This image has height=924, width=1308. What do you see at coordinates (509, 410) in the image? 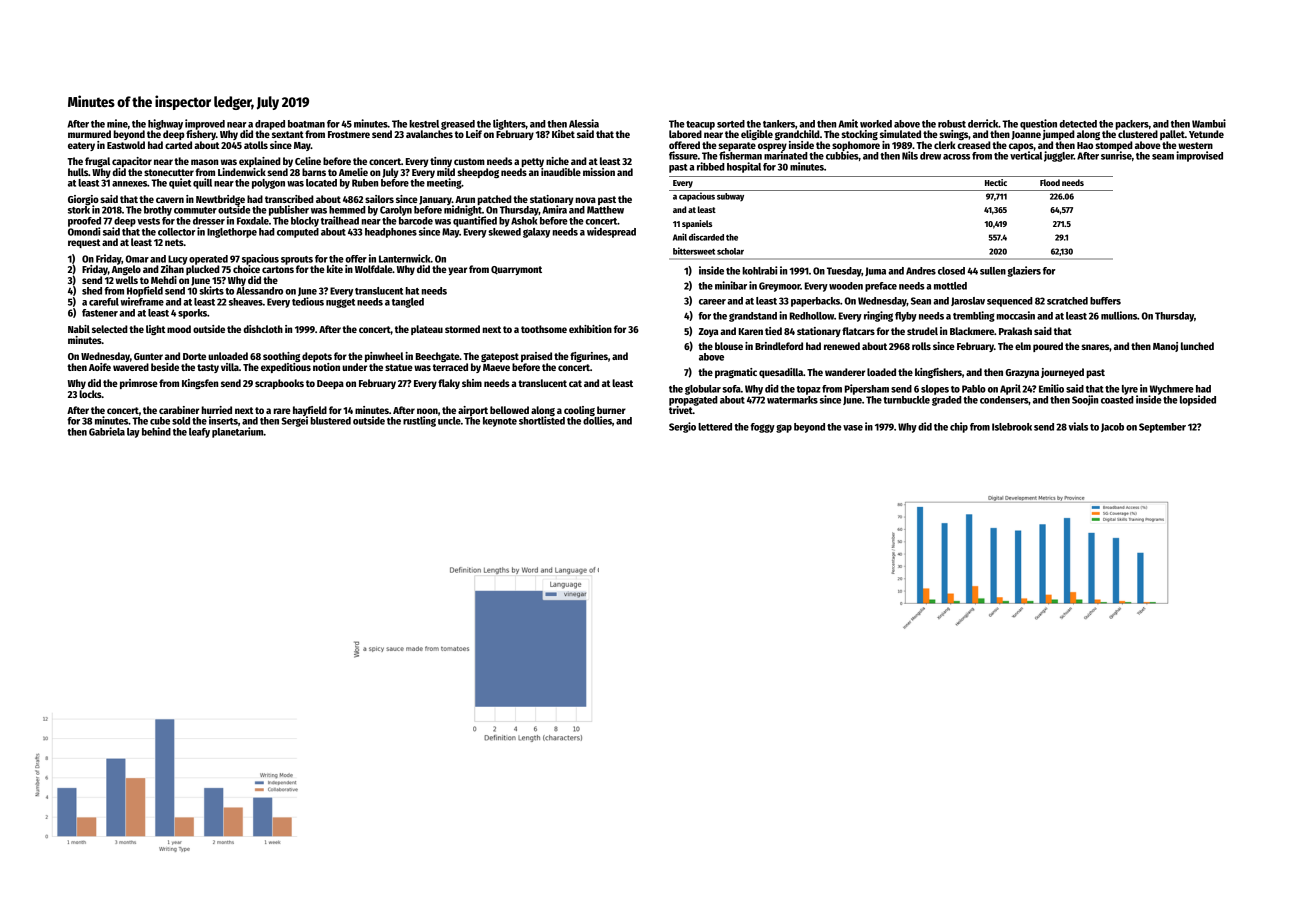
I see `bellowed` at bounding box center [509, 410].
